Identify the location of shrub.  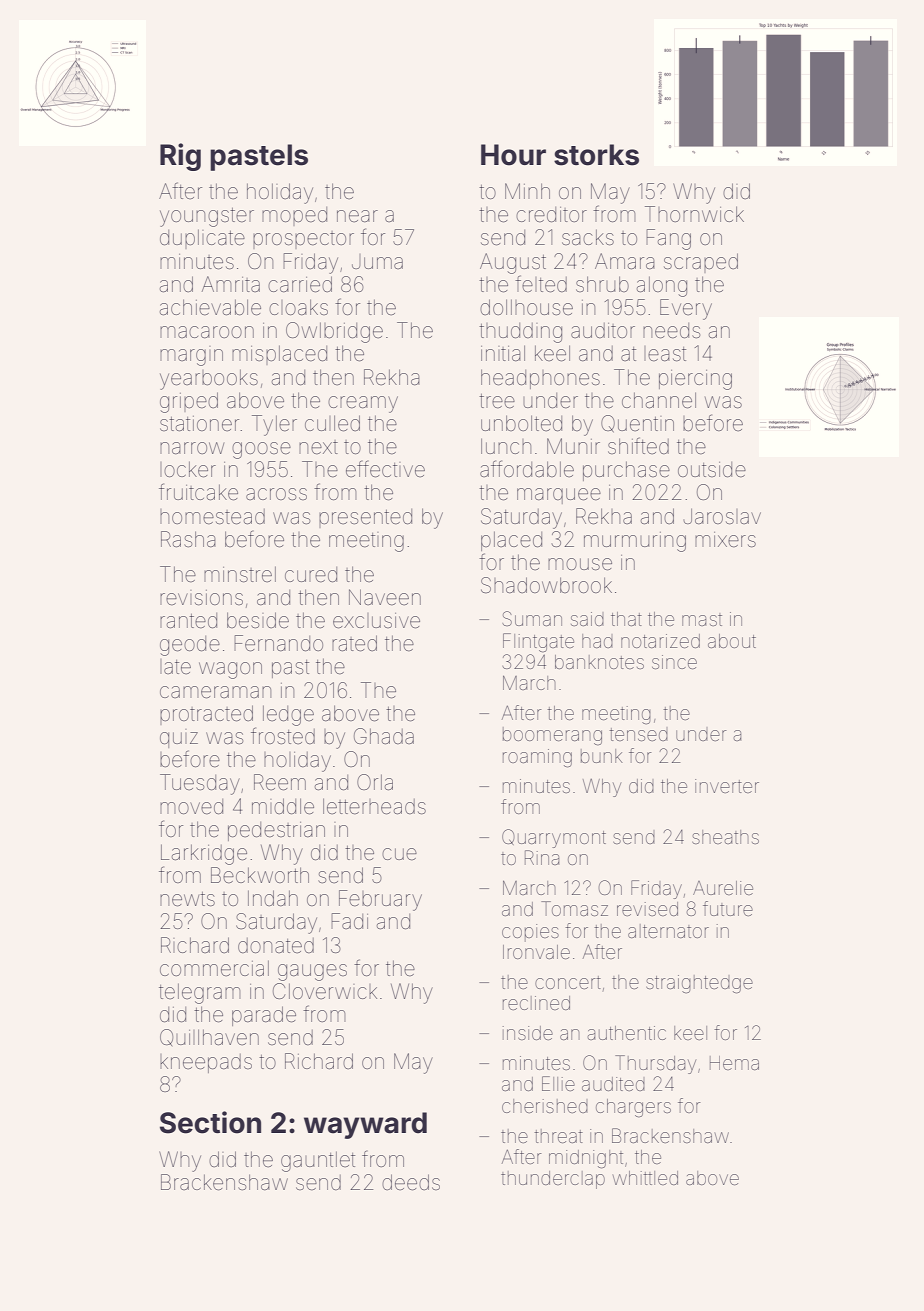
(602, 284).
